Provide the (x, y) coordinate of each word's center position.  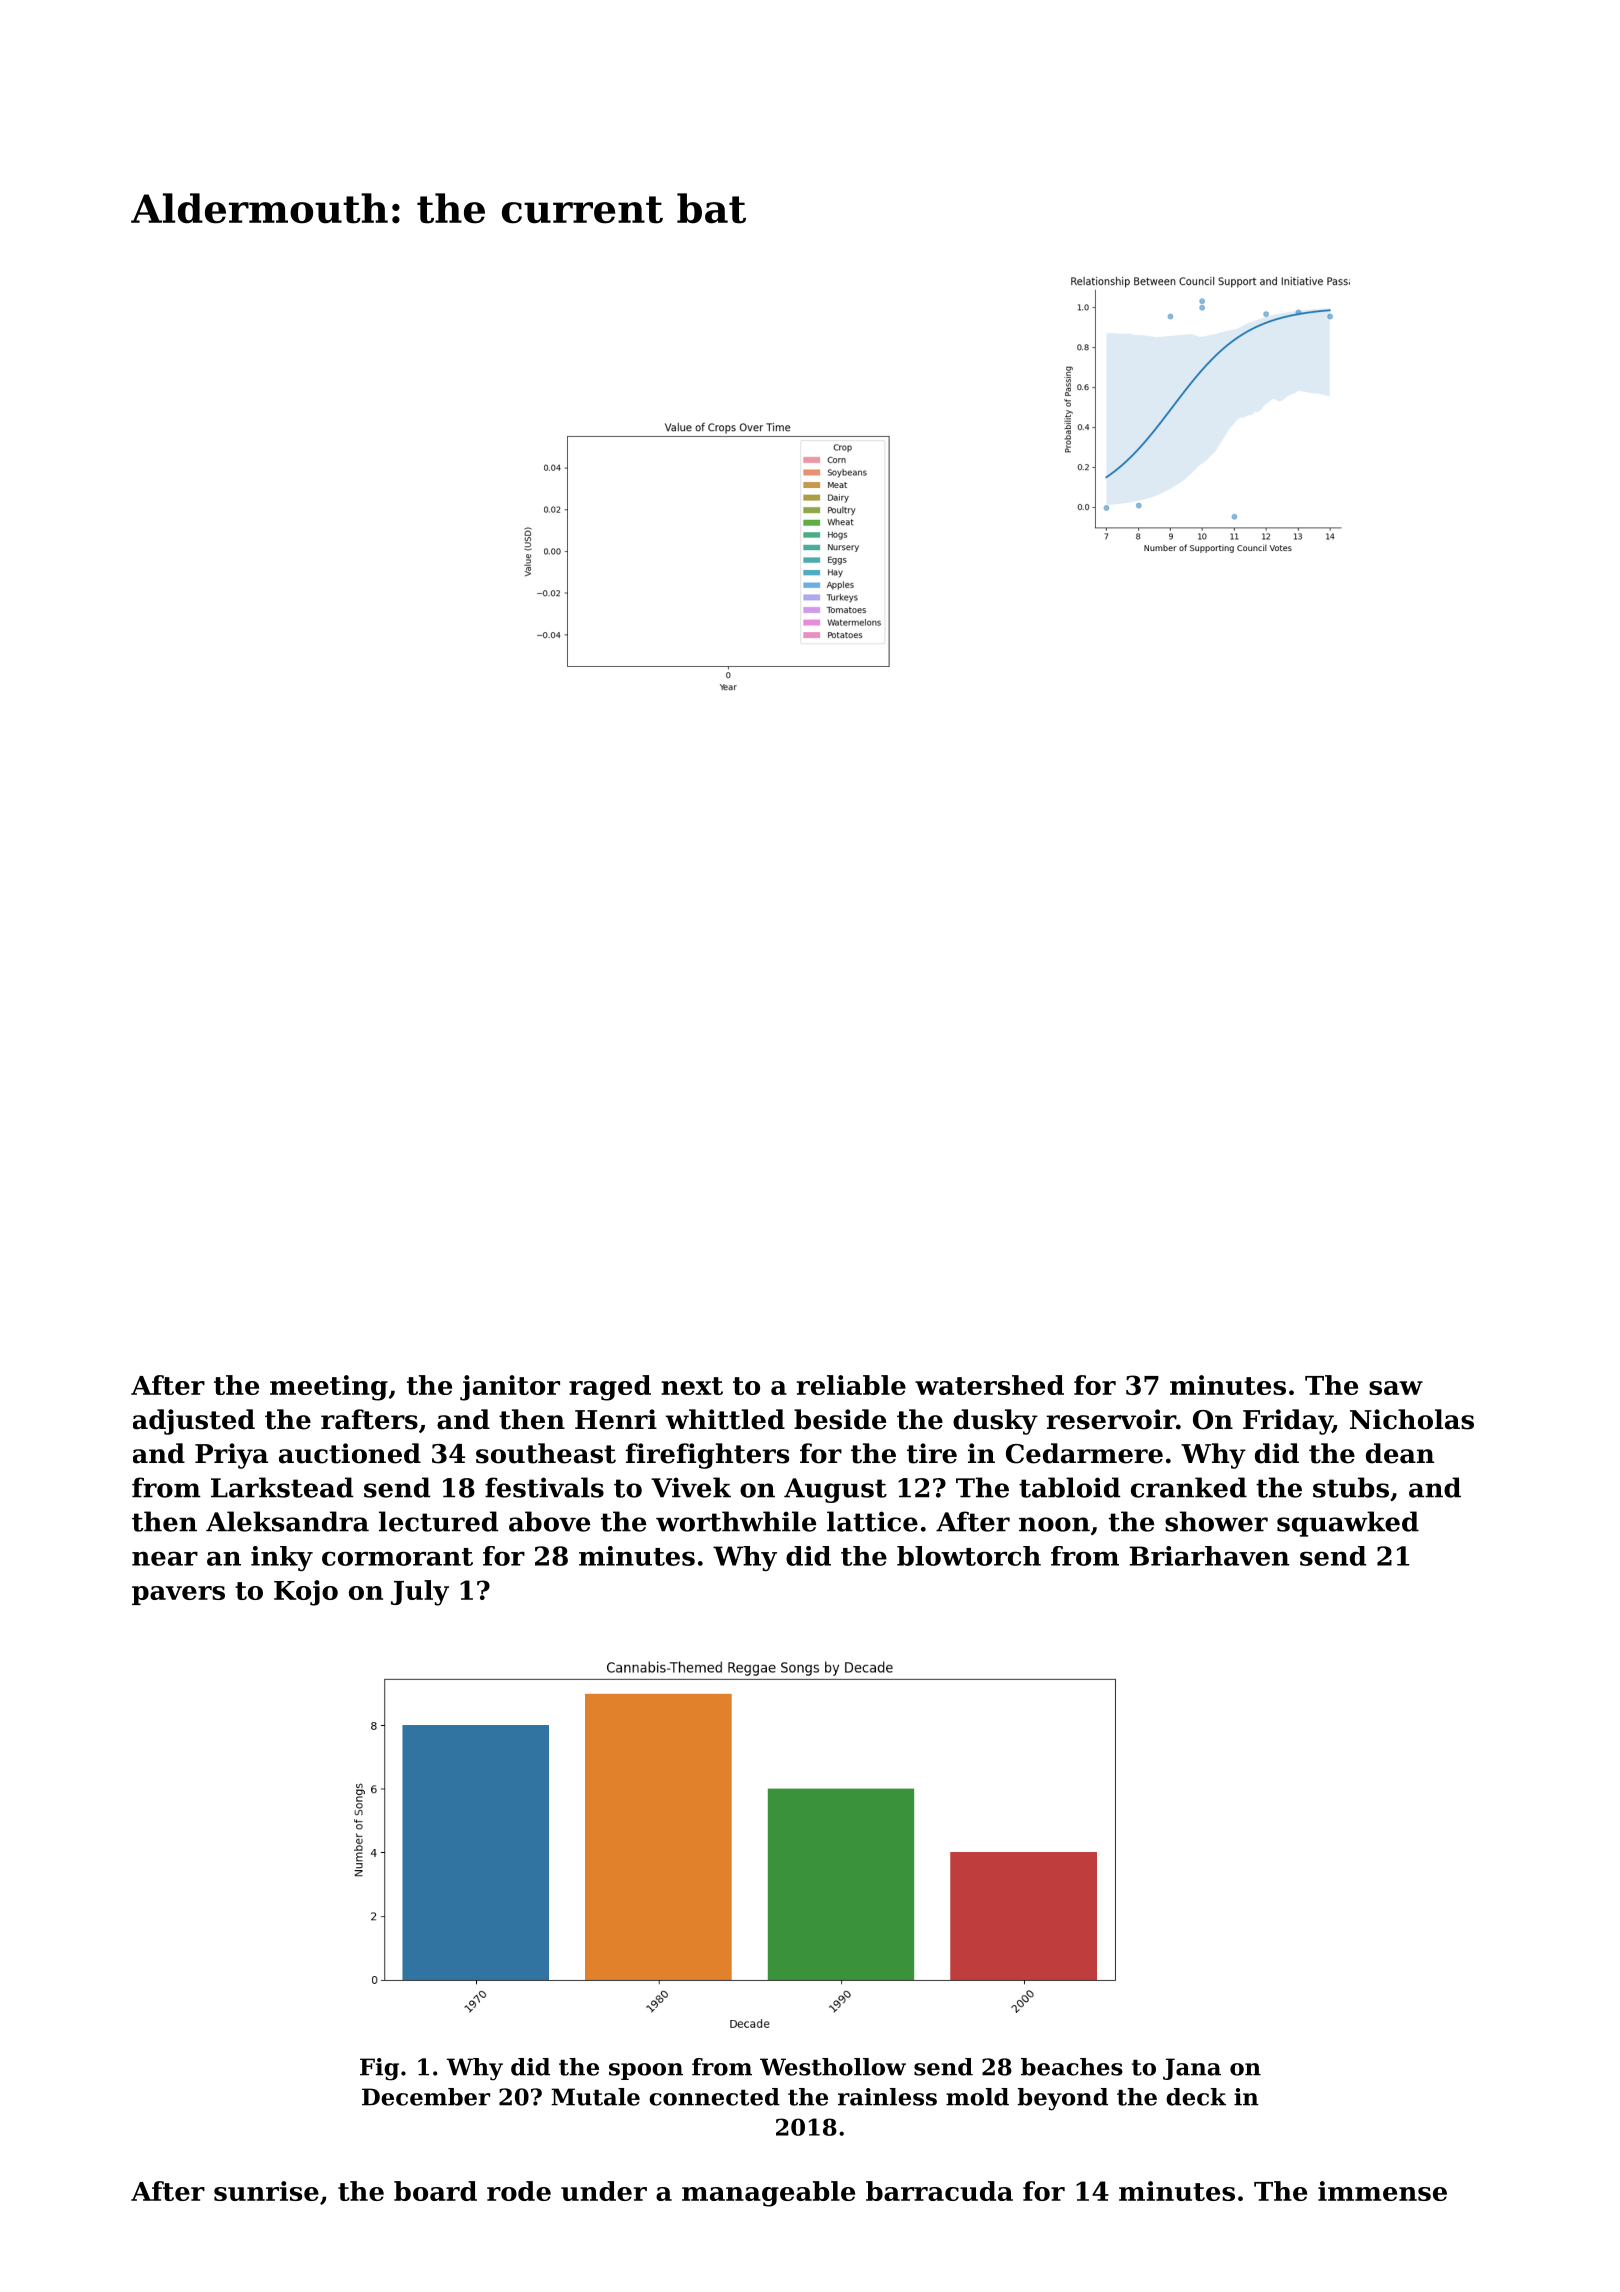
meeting (329, 1388)
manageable (768, 2194)
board (435, 2191)
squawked (1348, 1524)
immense (1382, 2191)
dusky (995, 1422)
